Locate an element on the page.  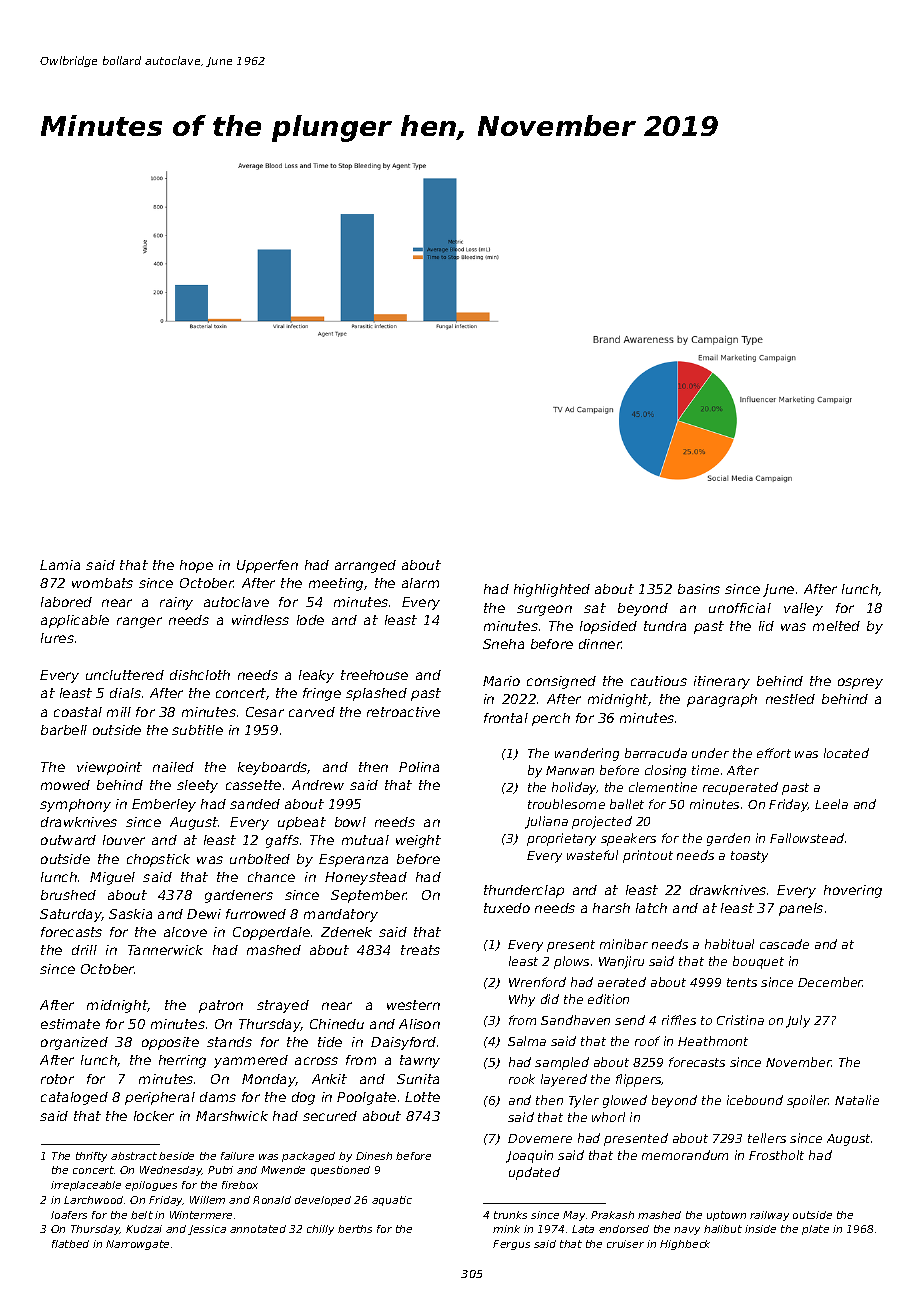
Salma is located at coordinates (527, 1041).
